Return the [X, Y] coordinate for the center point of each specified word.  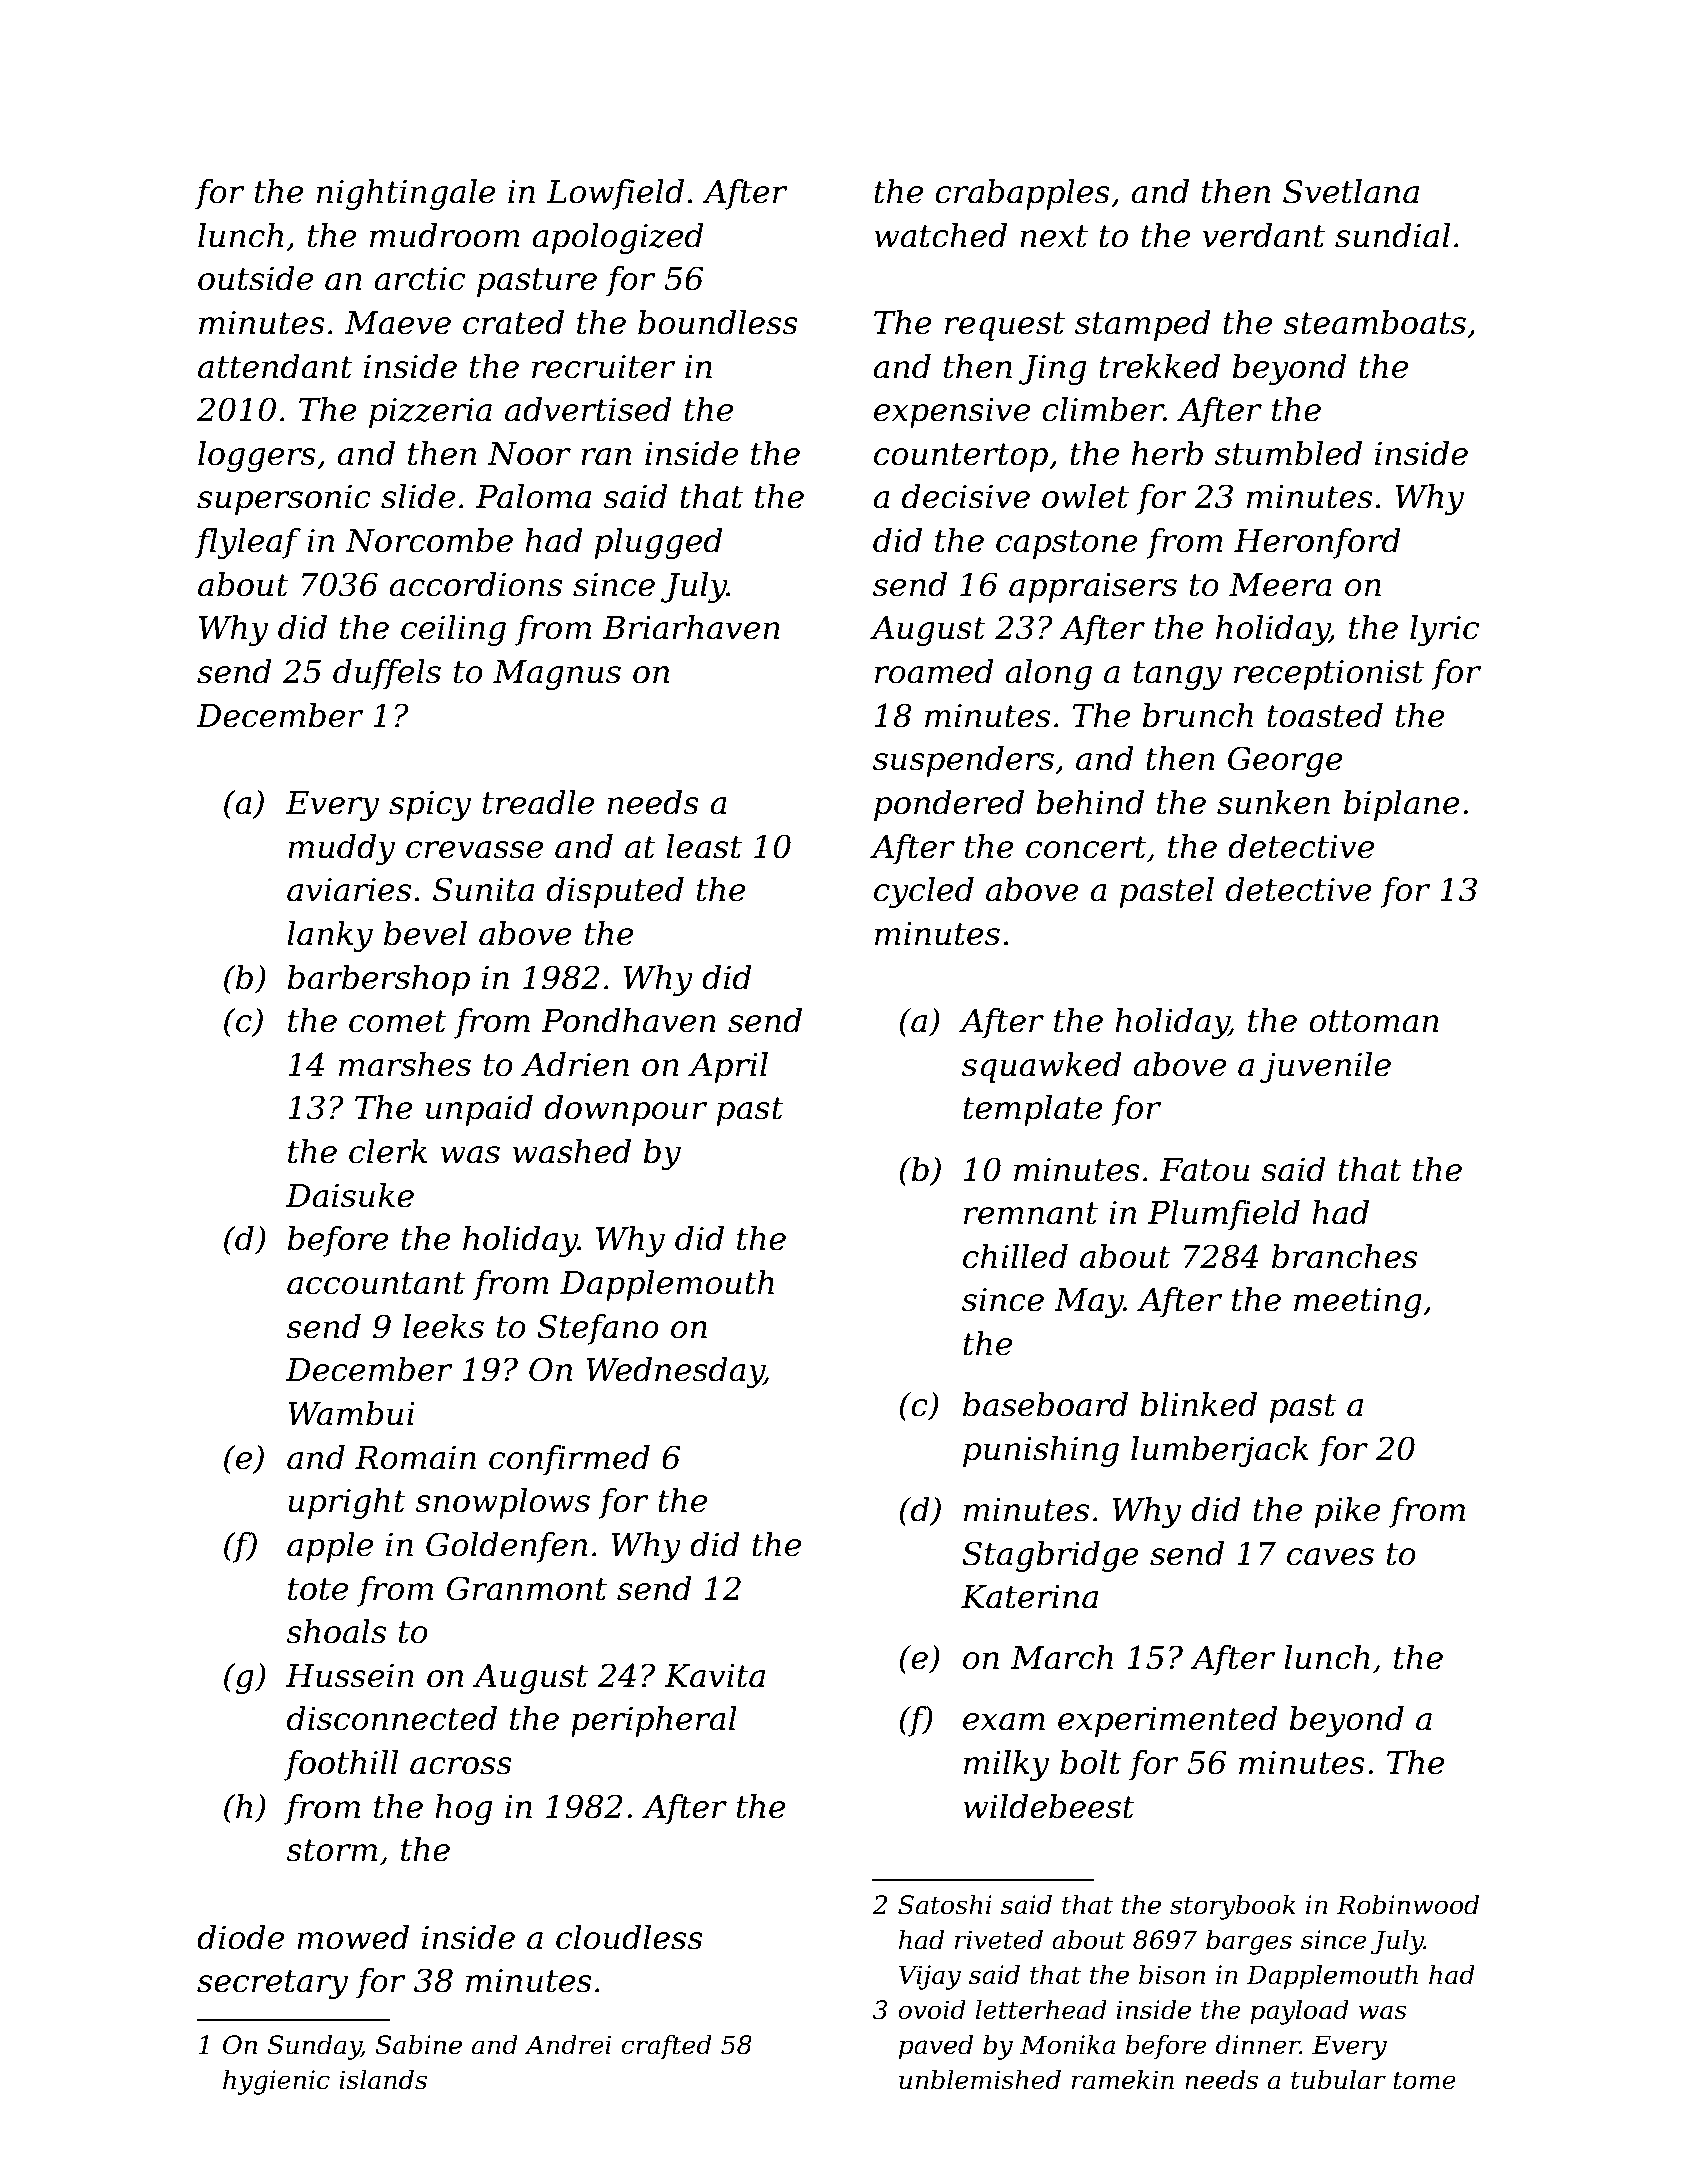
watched [940, 235]
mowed [353, 1937]
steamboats [1374, 322]
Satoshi [945, 1904]
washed [572, 1151]
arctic [419, 279]
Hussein [350, 1676]
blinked [1198, 1404]
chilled [1015, 1256]
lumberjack [1219, 1451]
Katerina [1029, 1597]
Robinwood [1408, 1904]
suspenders [963, 761]
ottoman [1374, 1021]
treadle [538, 802]
